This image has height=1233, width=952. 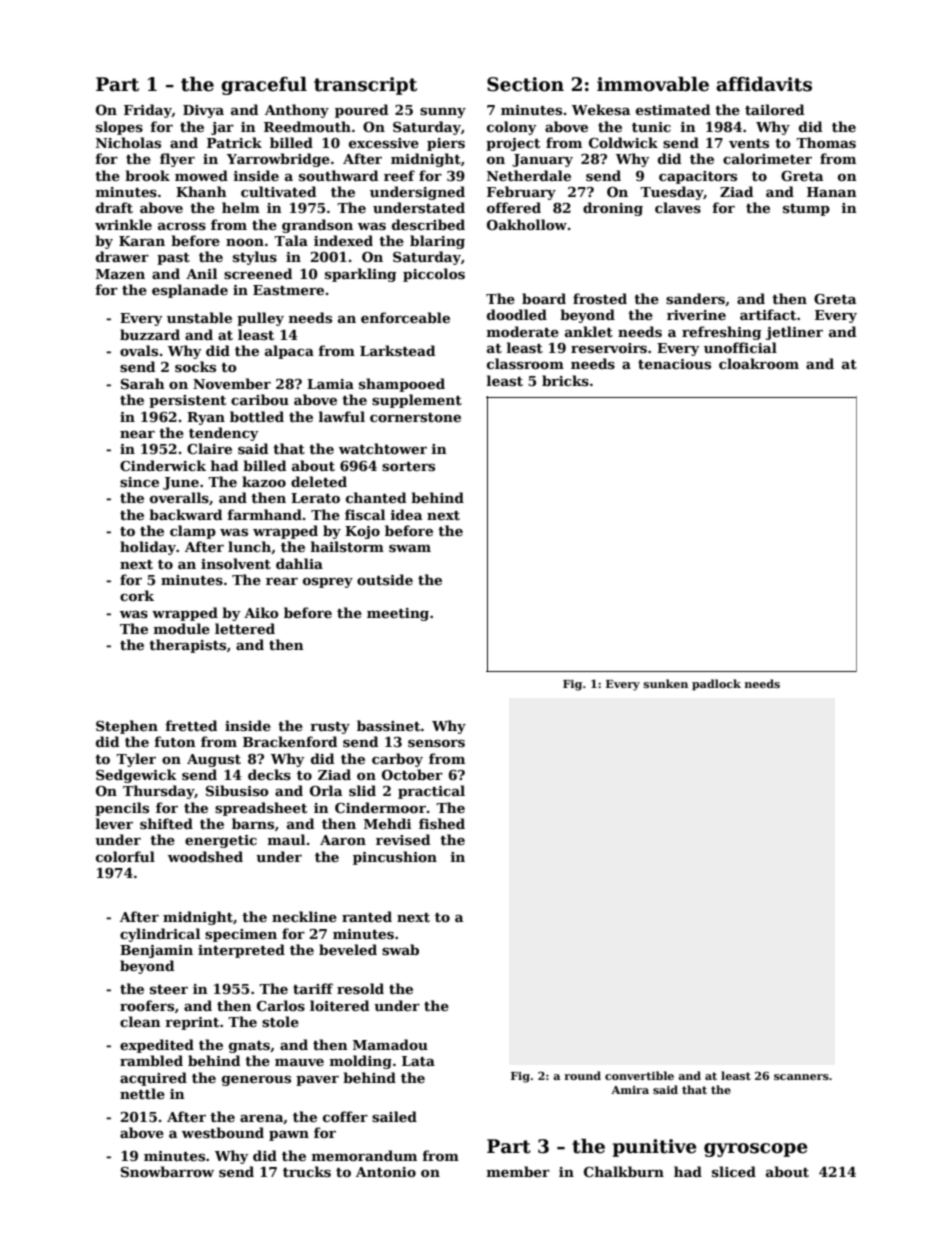 I want to click on stump, so click(x=806, y=210).
